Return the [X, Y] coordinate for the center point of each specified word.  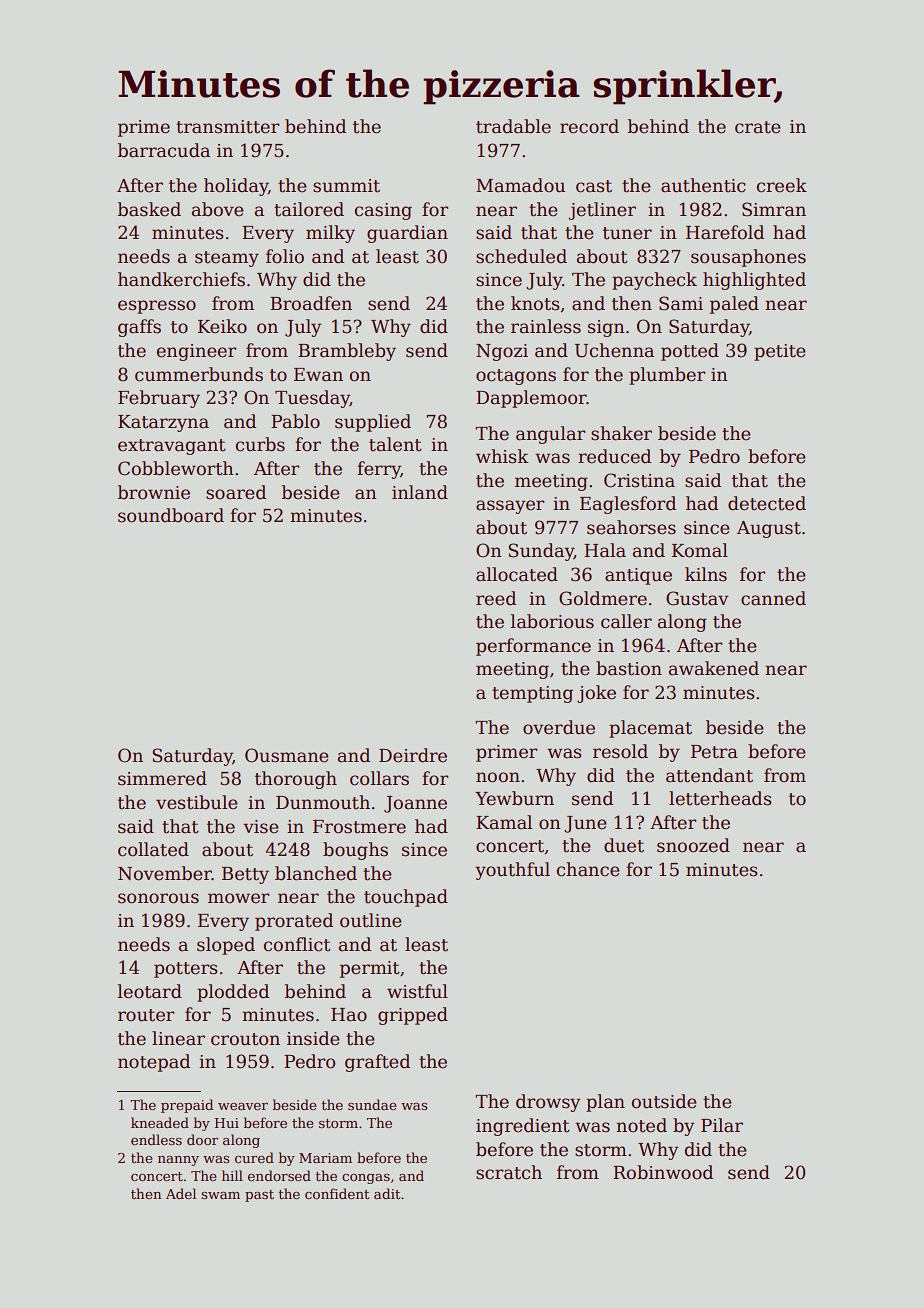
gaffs [139, 328]
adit [387, 1193]
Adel [181, 1193]
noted [641, 1125]
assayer [510, 507]
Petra [714, 752]
